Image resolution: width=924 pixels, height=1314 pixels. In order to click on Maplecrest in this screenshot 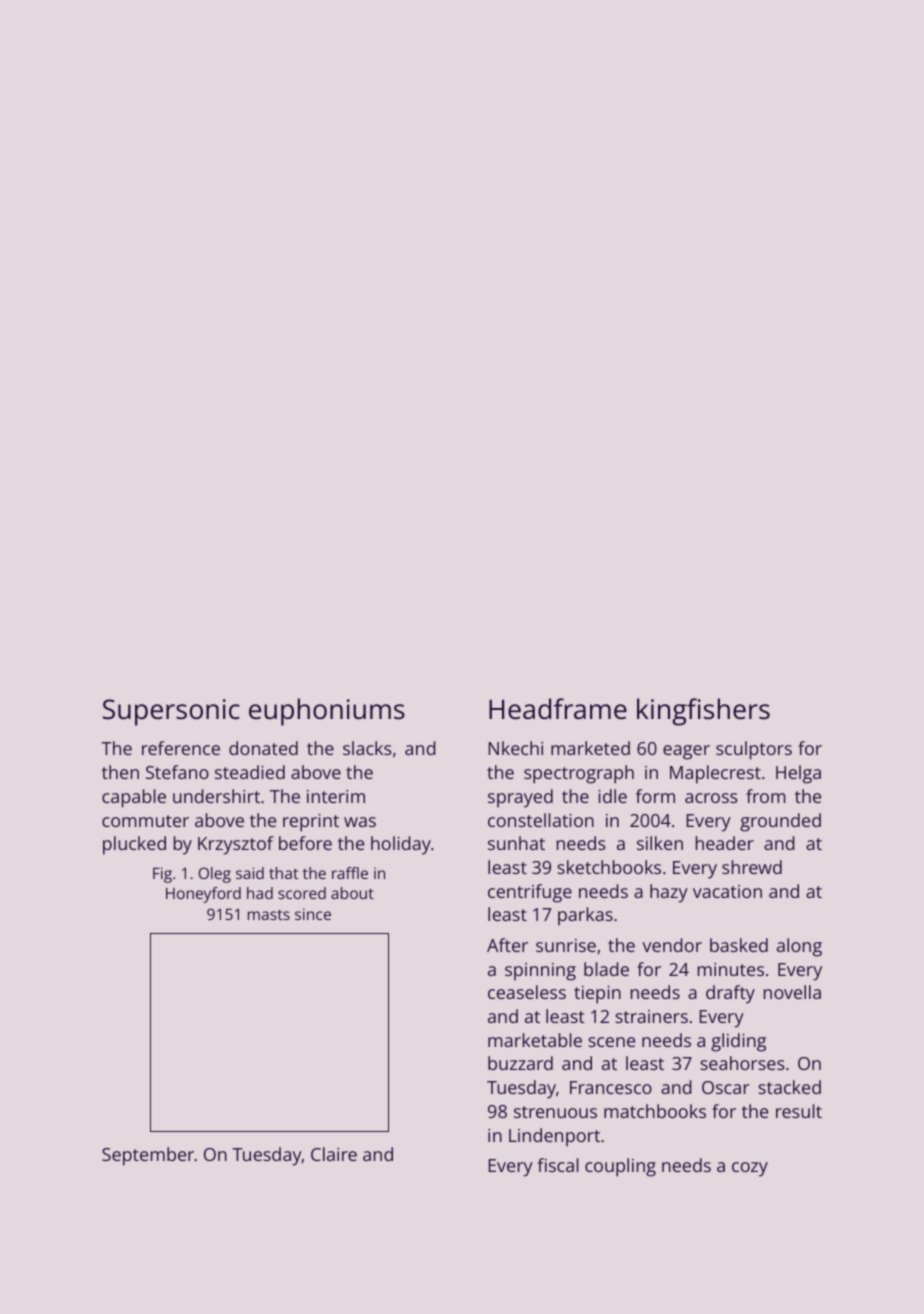, I will do `click(715, 774)`.
